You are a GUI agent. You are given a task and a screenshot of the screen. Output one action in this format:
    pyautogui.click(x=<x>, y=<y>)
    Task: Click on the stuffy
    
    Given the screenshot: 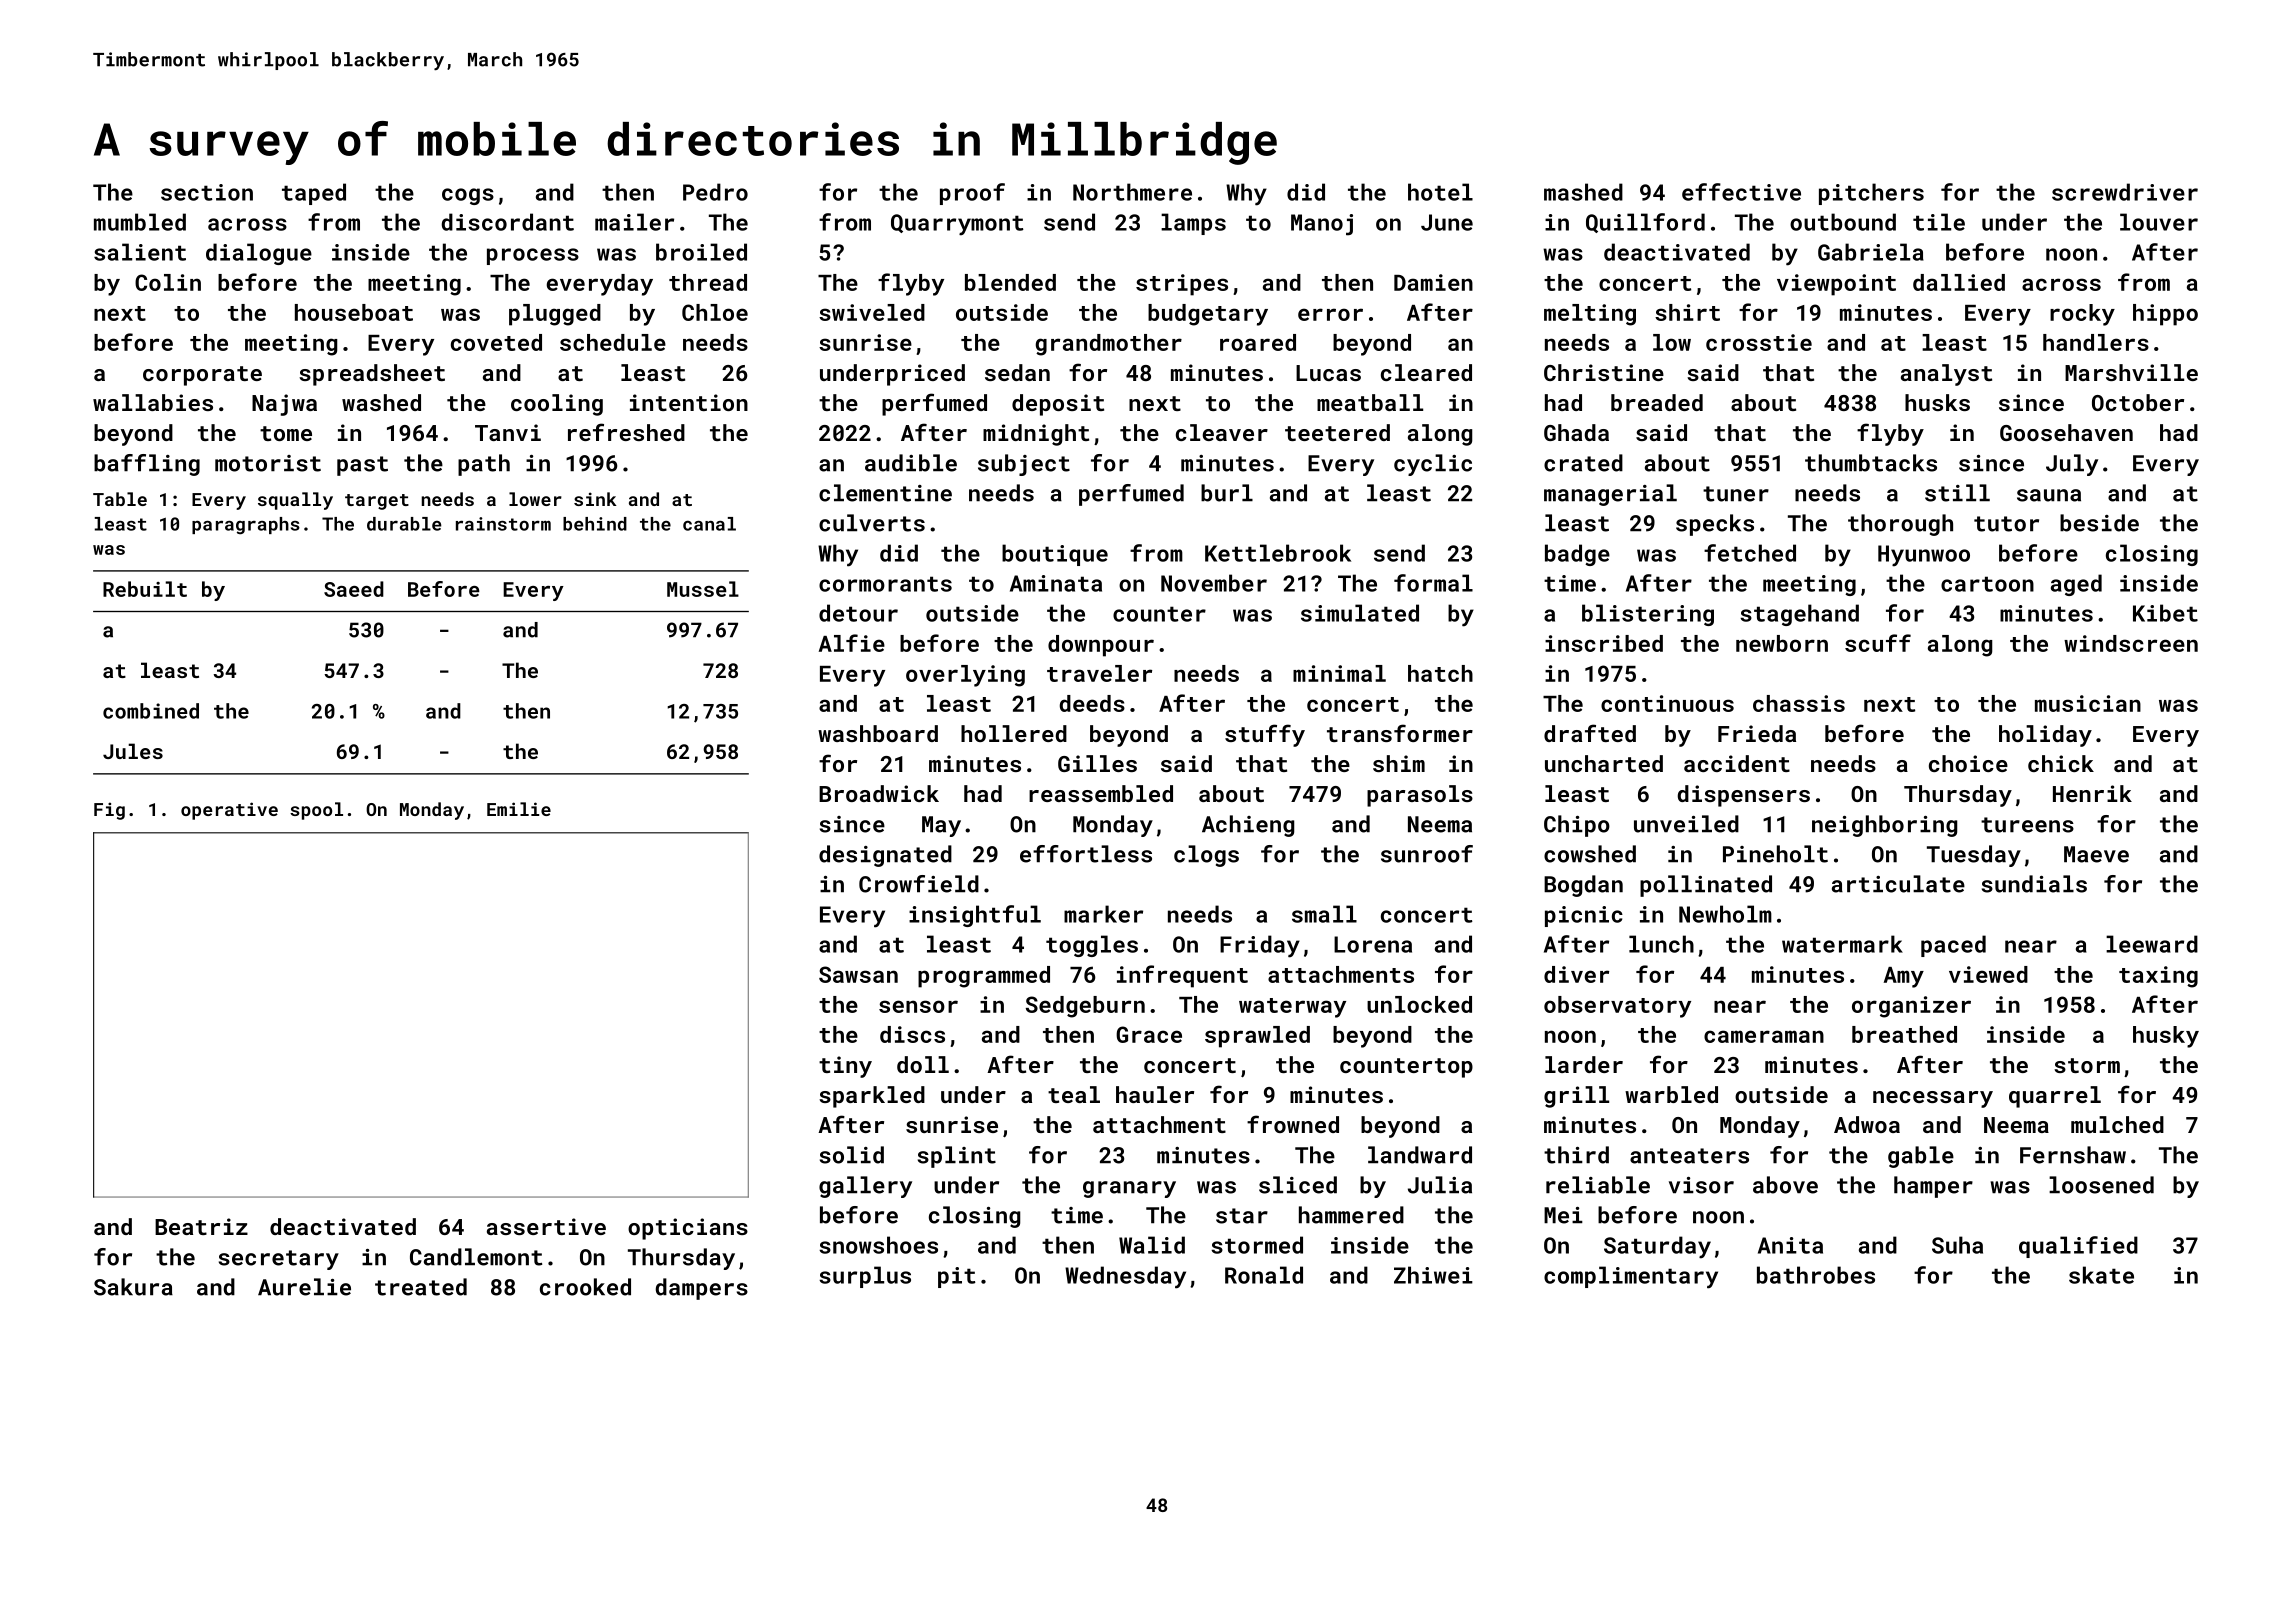 What is the action you would take?
    pyautogui.click(x=1265, y=735)
